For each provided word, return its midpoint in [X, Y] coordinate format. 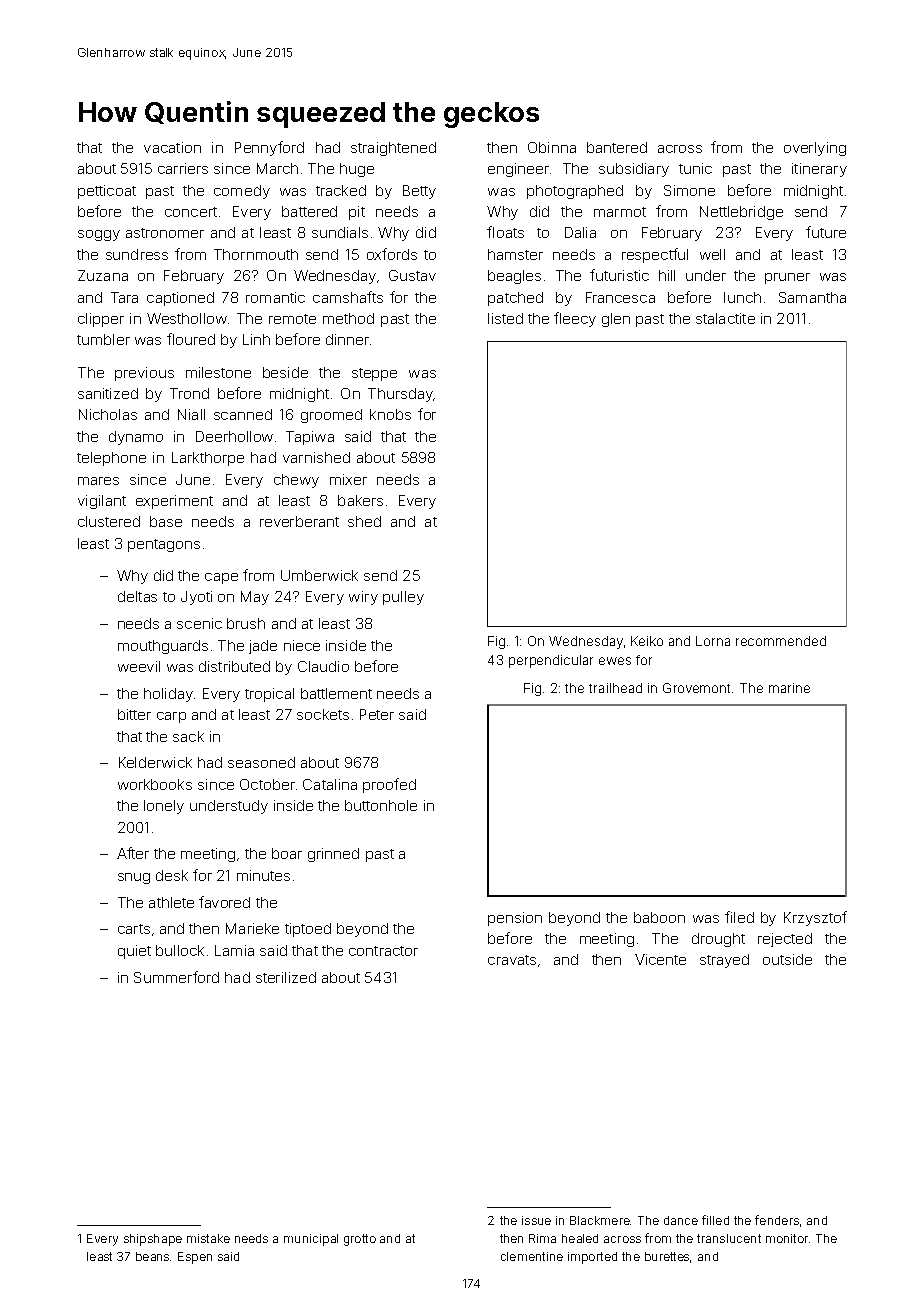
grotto [360, 1240]
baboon [659, 917]
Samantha [812, 297]
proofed [389, 785]
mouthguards [163, 647]
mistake [208, 1238]
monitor [787, 1238]
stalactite [725, 318]
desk [172, 875]
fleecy [575, 319]
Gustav [412, 275]
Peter [377, 714]
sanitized [108, 393]
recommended [781, 641]
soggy [99, 235]
